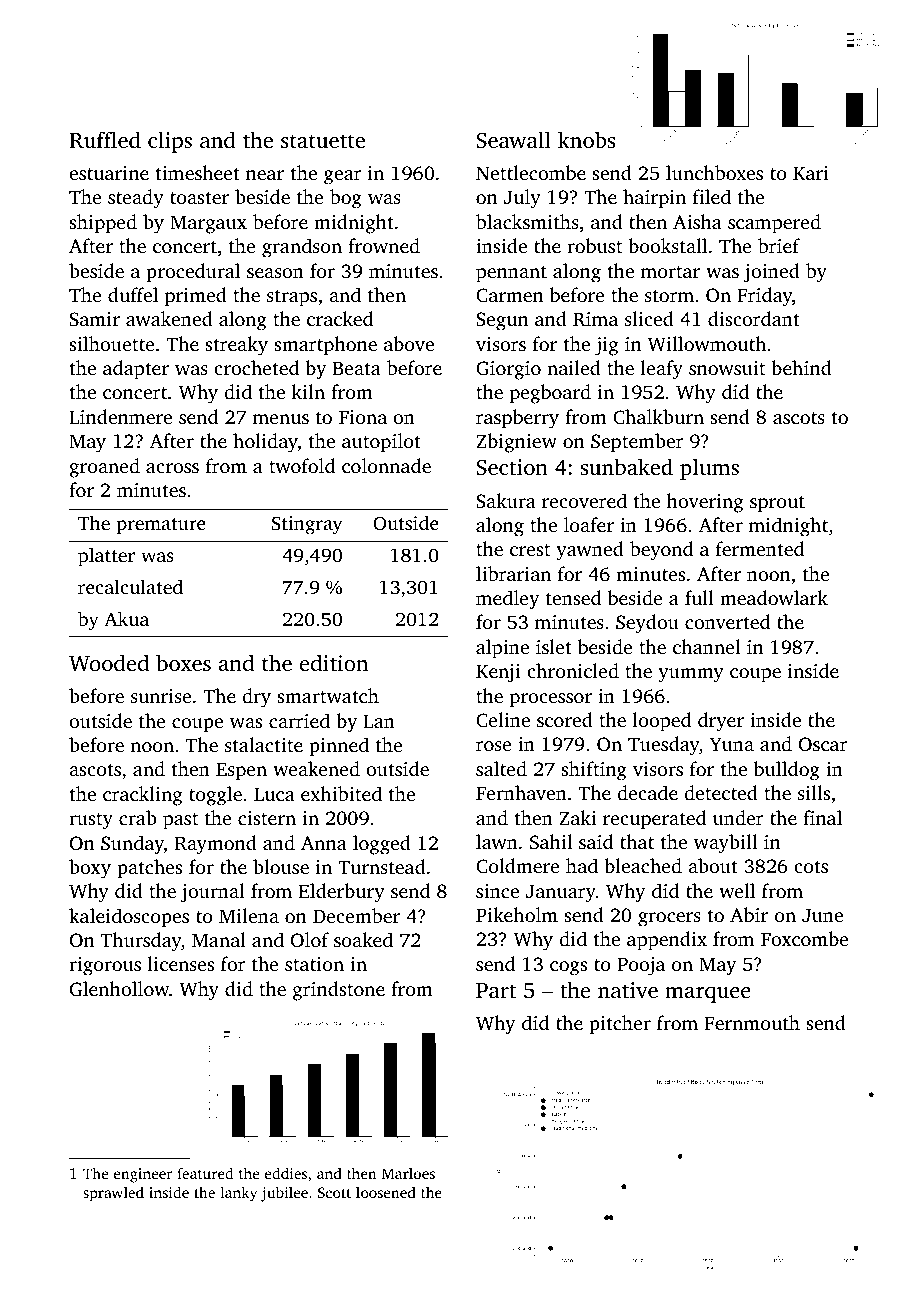 Image resolution: width=924 pixels, height=1311 pixels. I want to click on grocers, so click(669, 919).
